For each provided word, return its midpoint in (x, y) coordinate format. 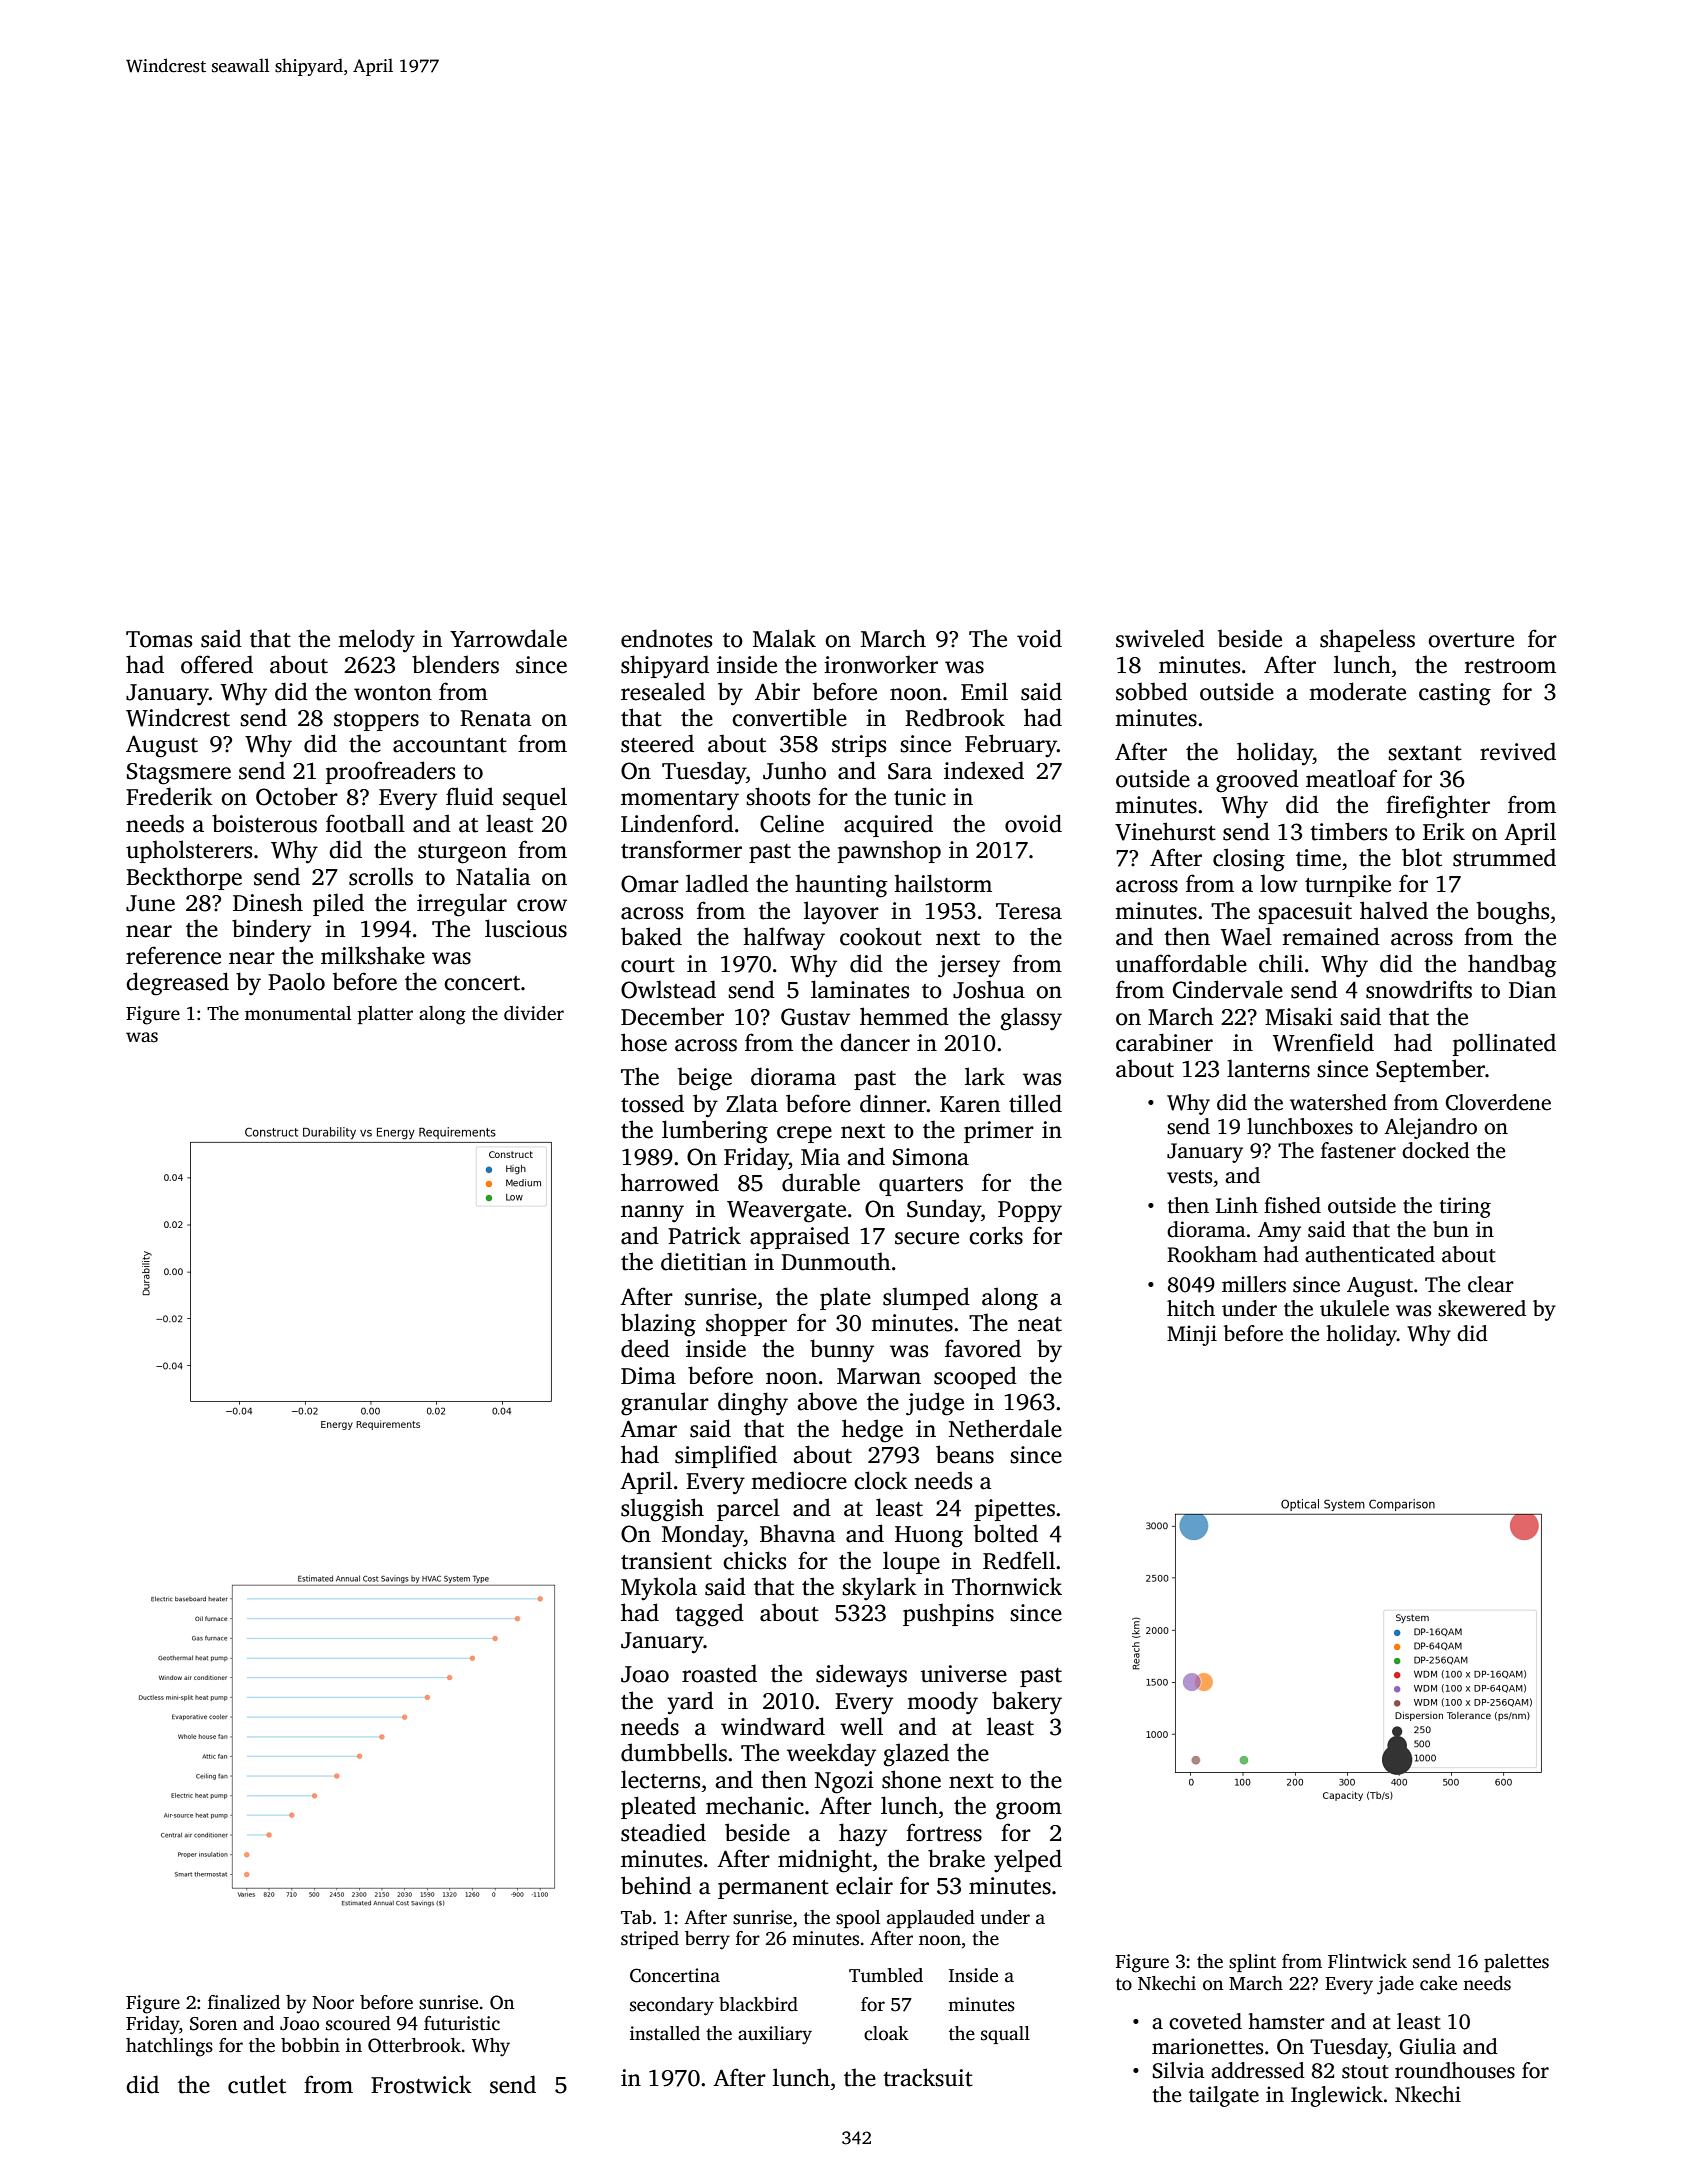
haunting (841, 886)
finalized (244, 2002)
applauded (931, 1919)
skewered (1482, 1308)
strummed (1504, 857)
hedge (872, 1431)
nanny (652, 1213)
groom (1029, 1811)
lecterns (660, 1779)
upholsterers (189, 851)
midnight (825, 1861)
